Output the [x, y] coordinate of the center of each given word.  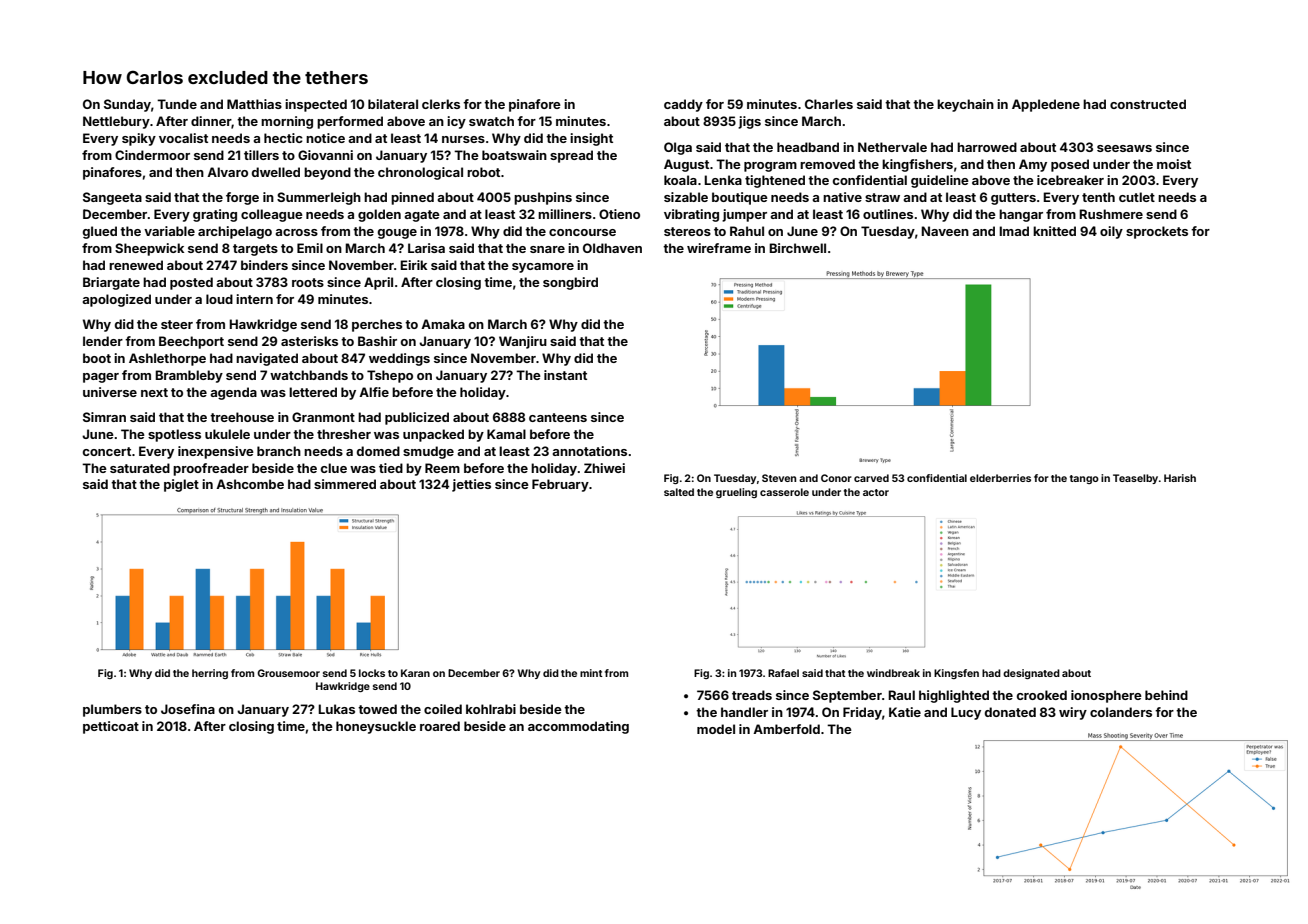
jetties [471, 485]
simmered [345, 484]
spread [571, 156]
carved [871, 478]
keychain [965, 105]
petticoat [111, 727]
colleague [272, 215]
